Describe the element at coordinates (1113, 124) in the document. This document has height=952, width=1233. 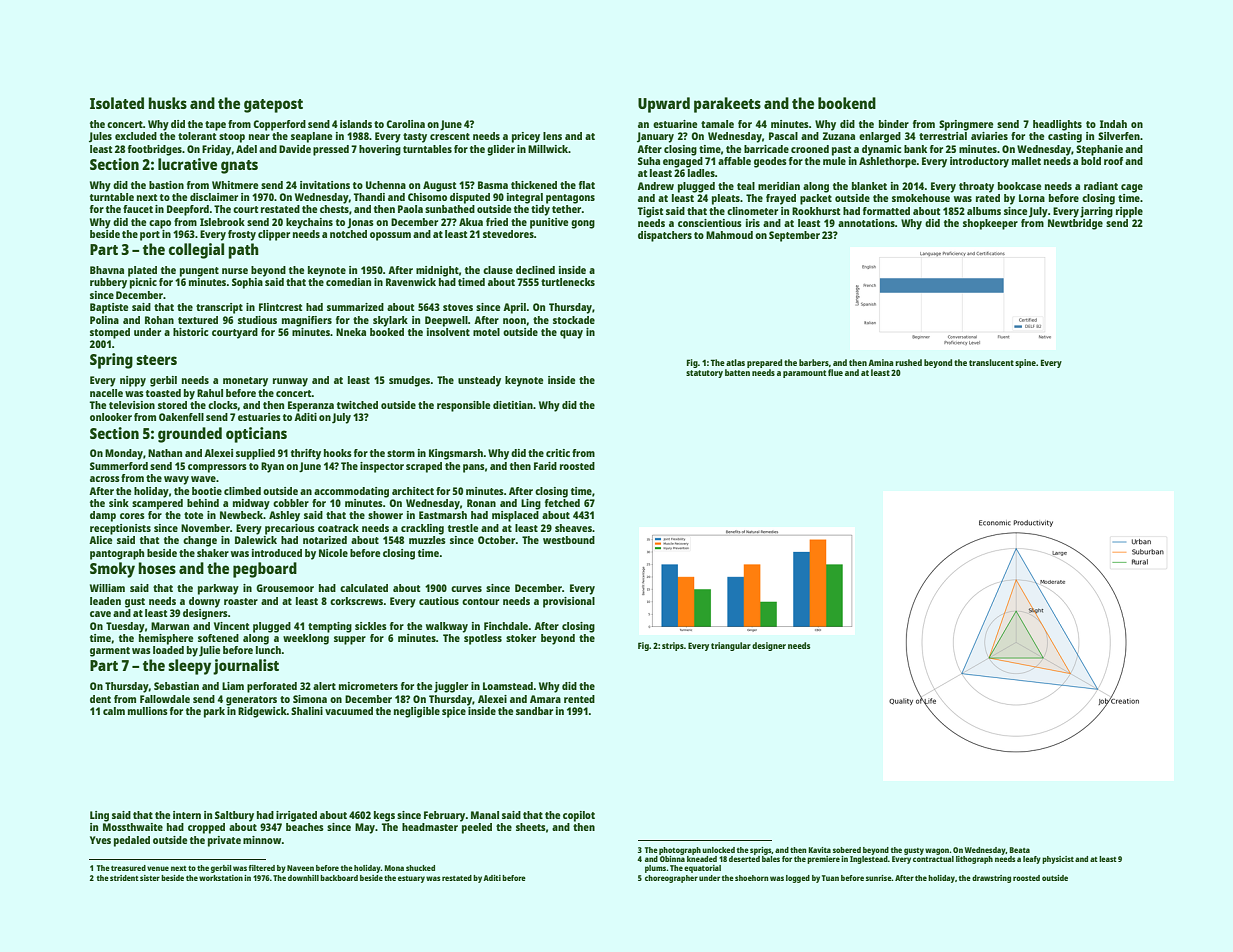
I see `Indah` at that location.
